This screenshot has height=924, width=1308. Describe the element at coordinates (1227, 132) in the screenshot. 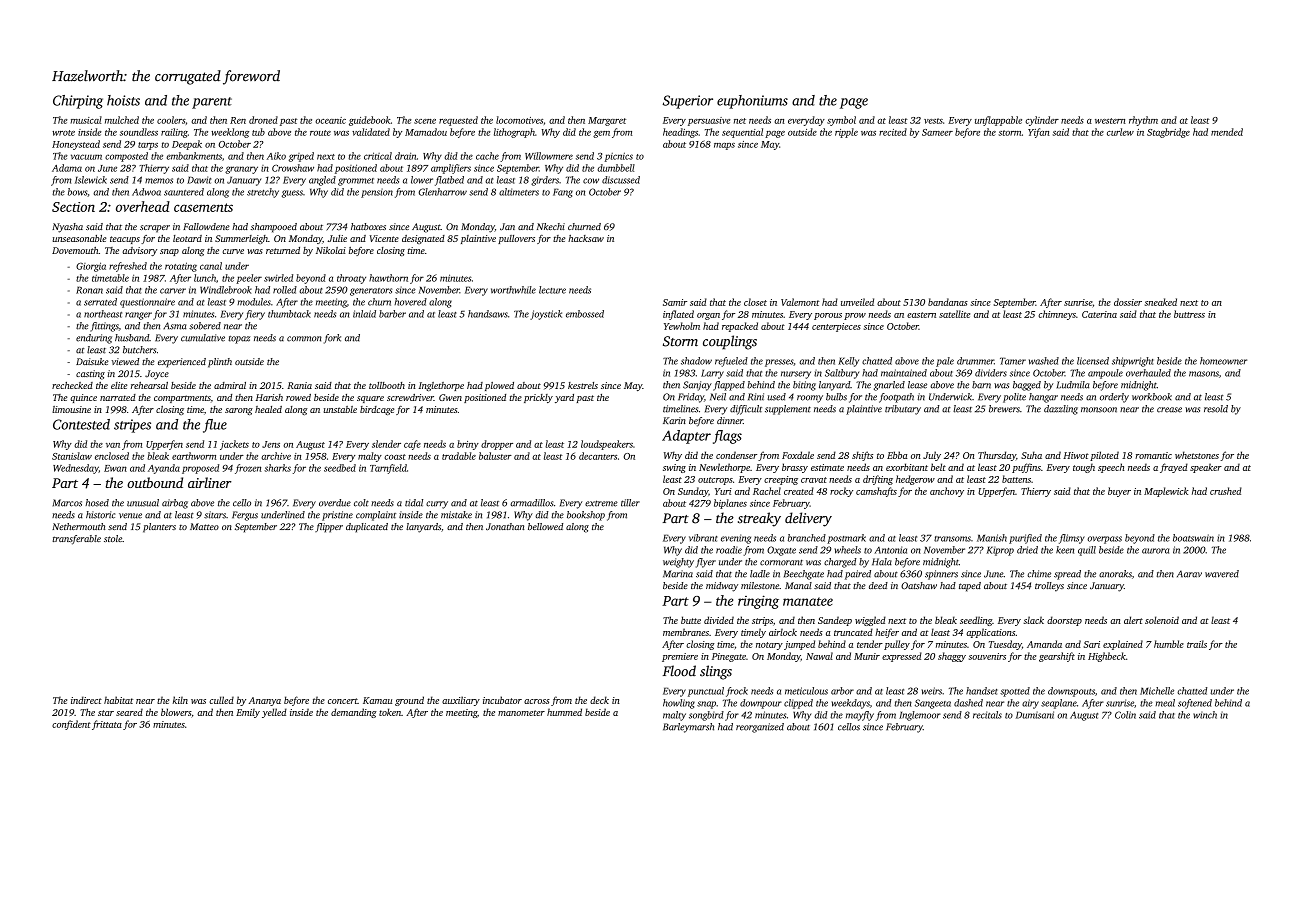

I see `mended` at that location.
